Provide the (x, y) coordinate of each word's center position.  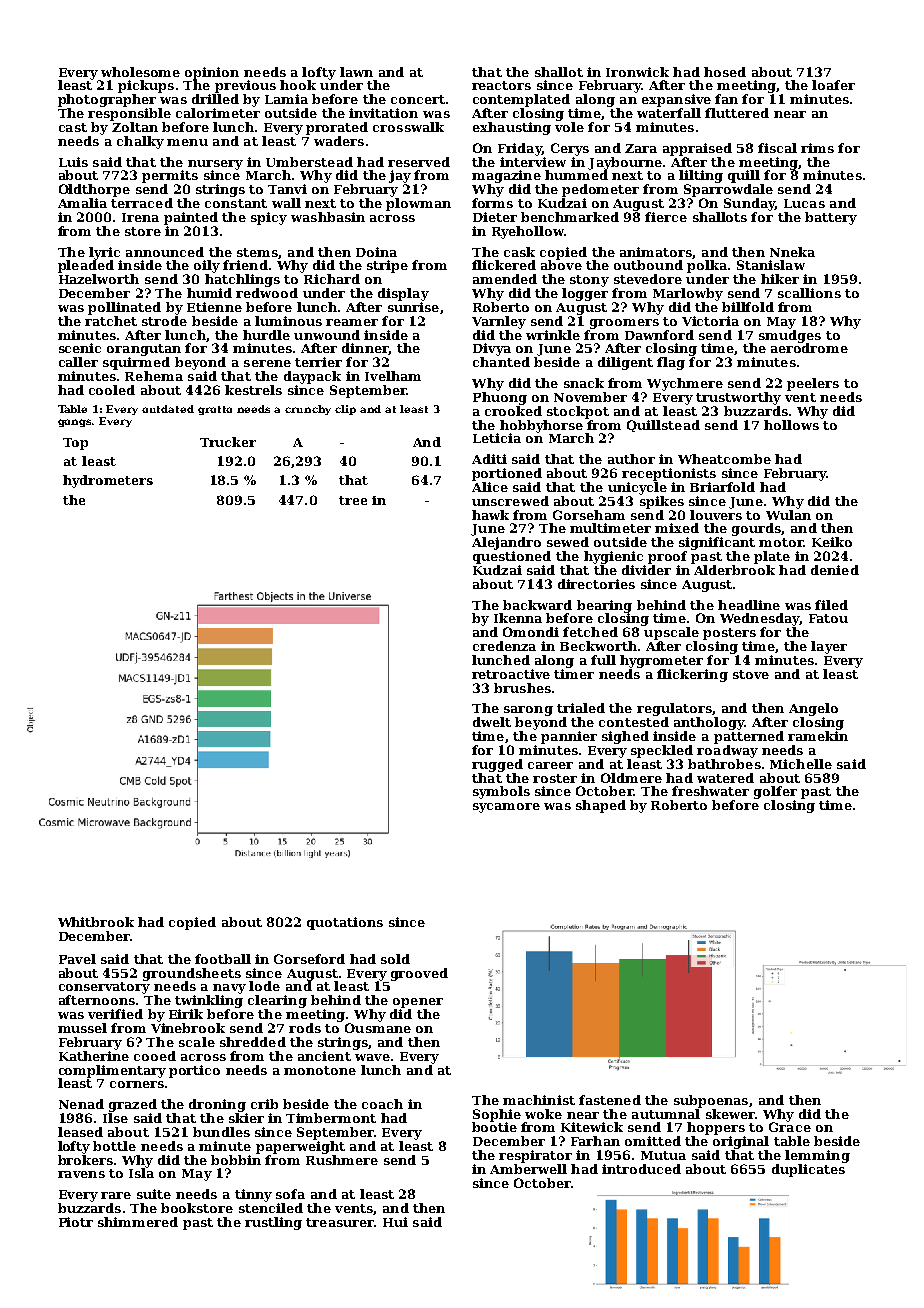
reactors (501, 85)
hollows (791, 425)
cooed (155, 1056)
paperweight (300, 1147)
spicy (269, 218)
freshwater (710, 791)
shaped (601, 806)
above (561, 265)
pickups (146, 86)
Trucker (228, 442)
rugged (497, 765)
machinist (539, 1100)
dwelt (492, 722)
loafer (833, 85)
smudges (790, 336)
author (631, 459)
